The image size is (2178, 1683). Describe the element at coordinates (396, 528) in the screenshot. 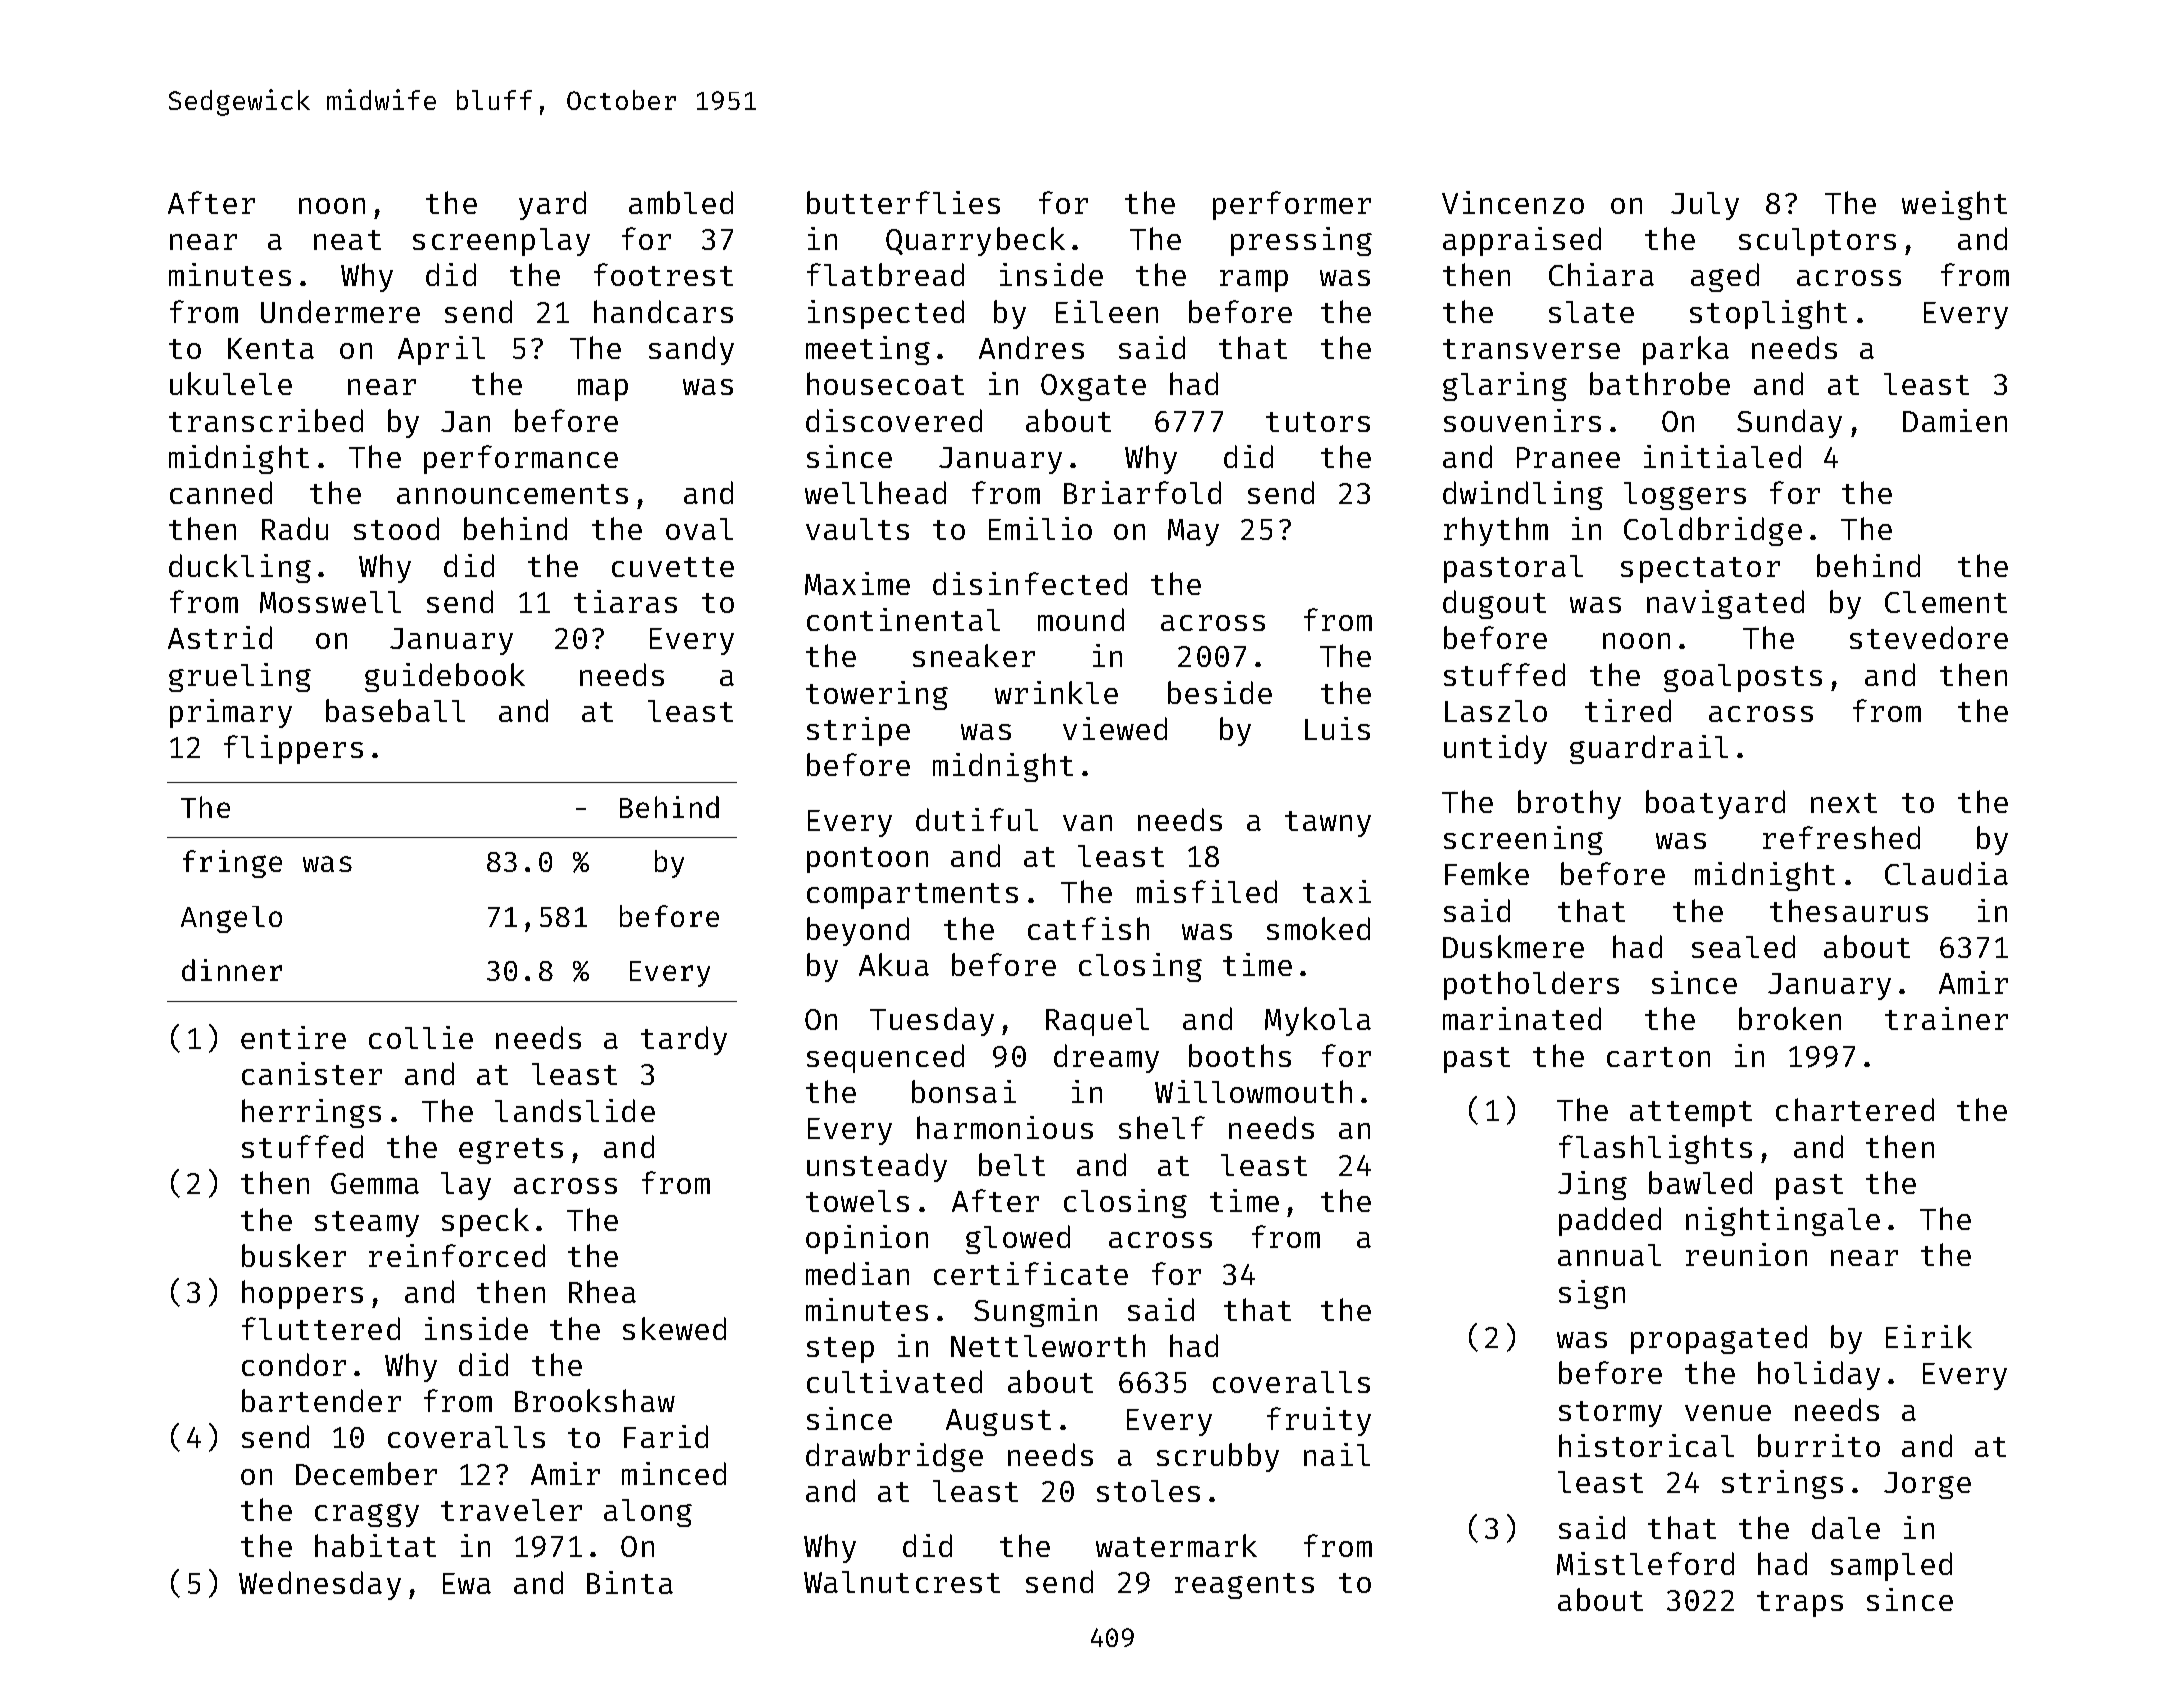

I see `stood` at that location.
